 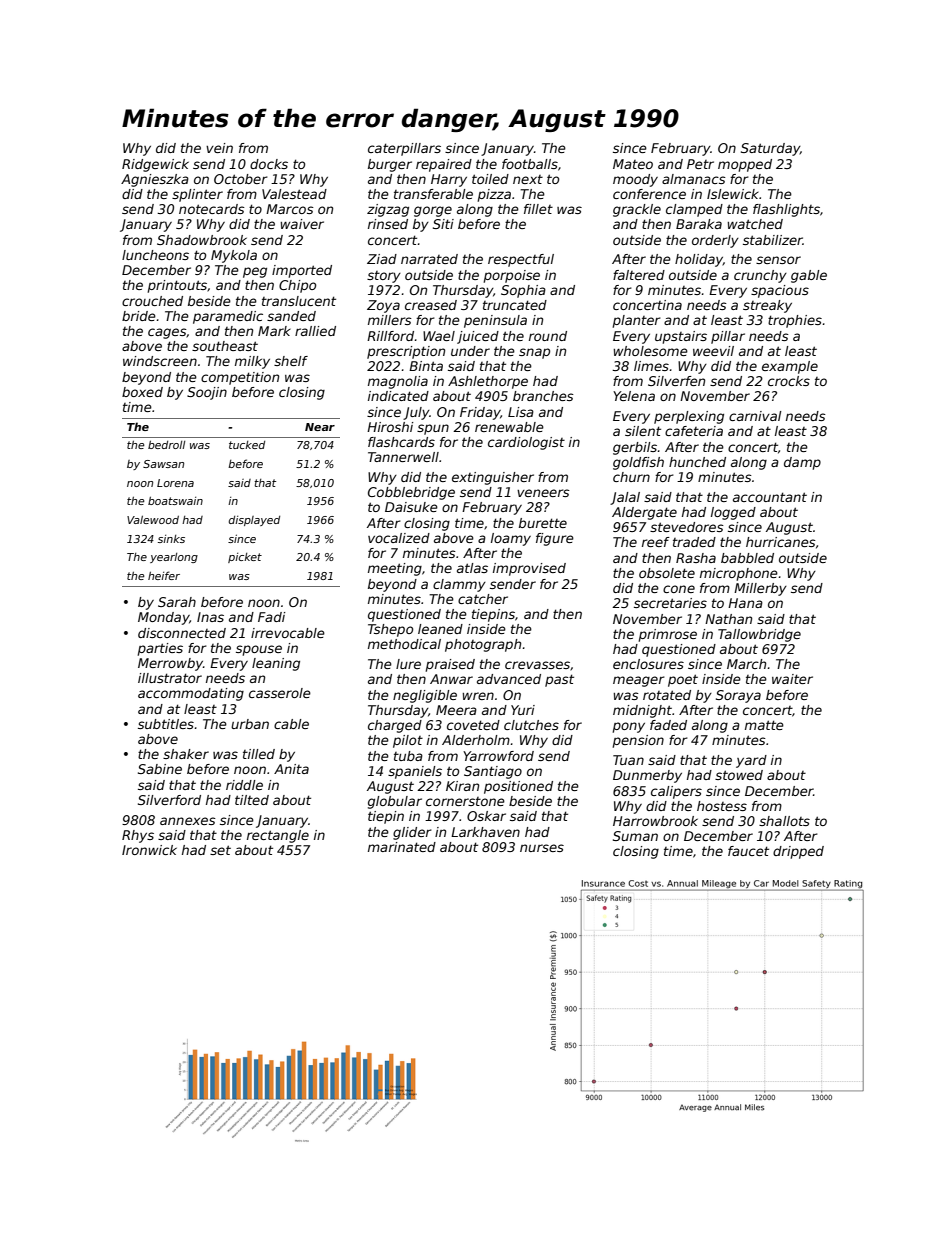 What do you see at coordinates (280, 693) in the screenshot?
I see `casserole` at bounding box center [280, 693].
